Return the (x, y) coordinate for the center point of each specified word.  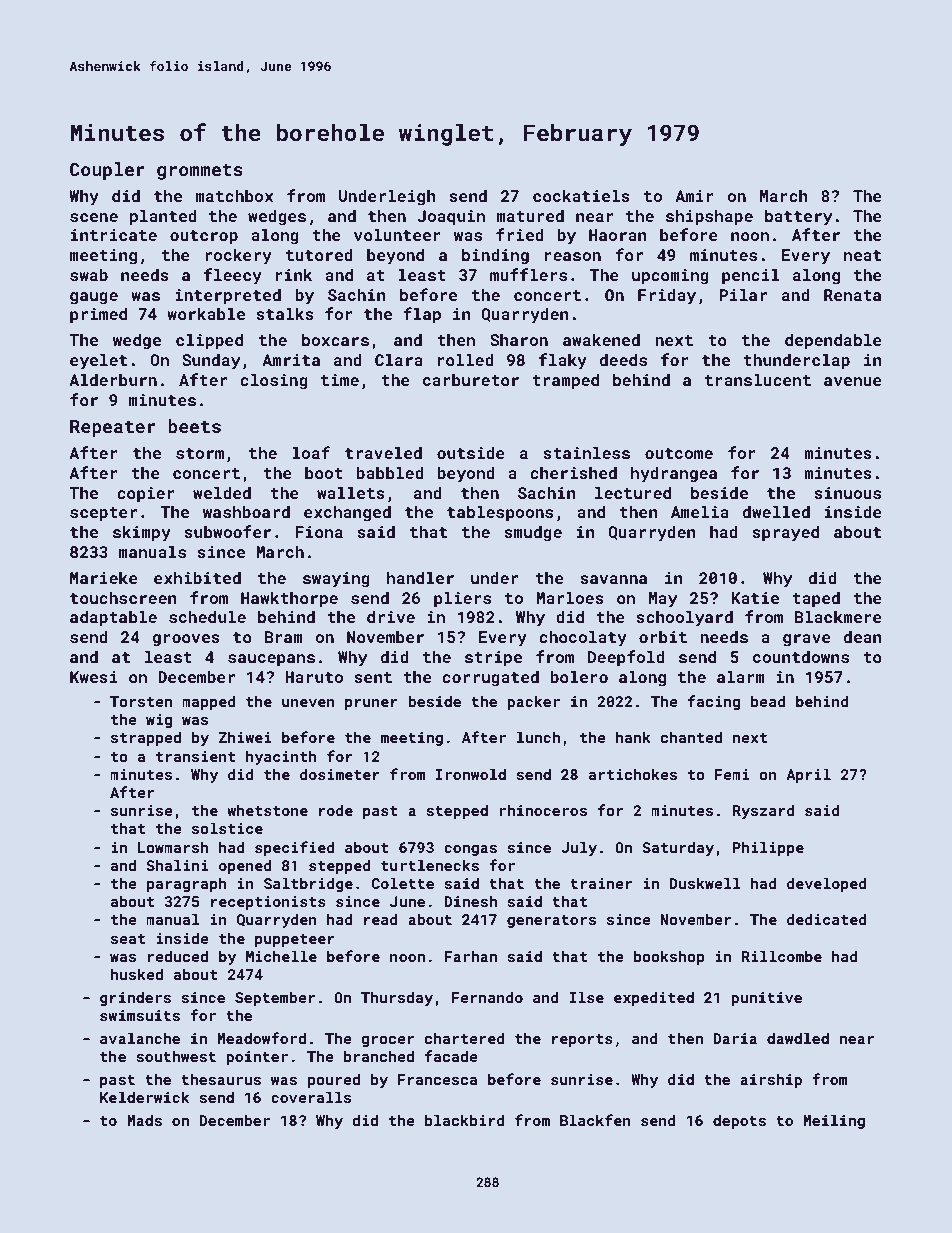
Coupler (107, 171)
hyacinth (281, 757)
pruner (371, 704)
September (275, 998)
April (808, 775)
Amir (694, 196)
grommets (200, 172)
